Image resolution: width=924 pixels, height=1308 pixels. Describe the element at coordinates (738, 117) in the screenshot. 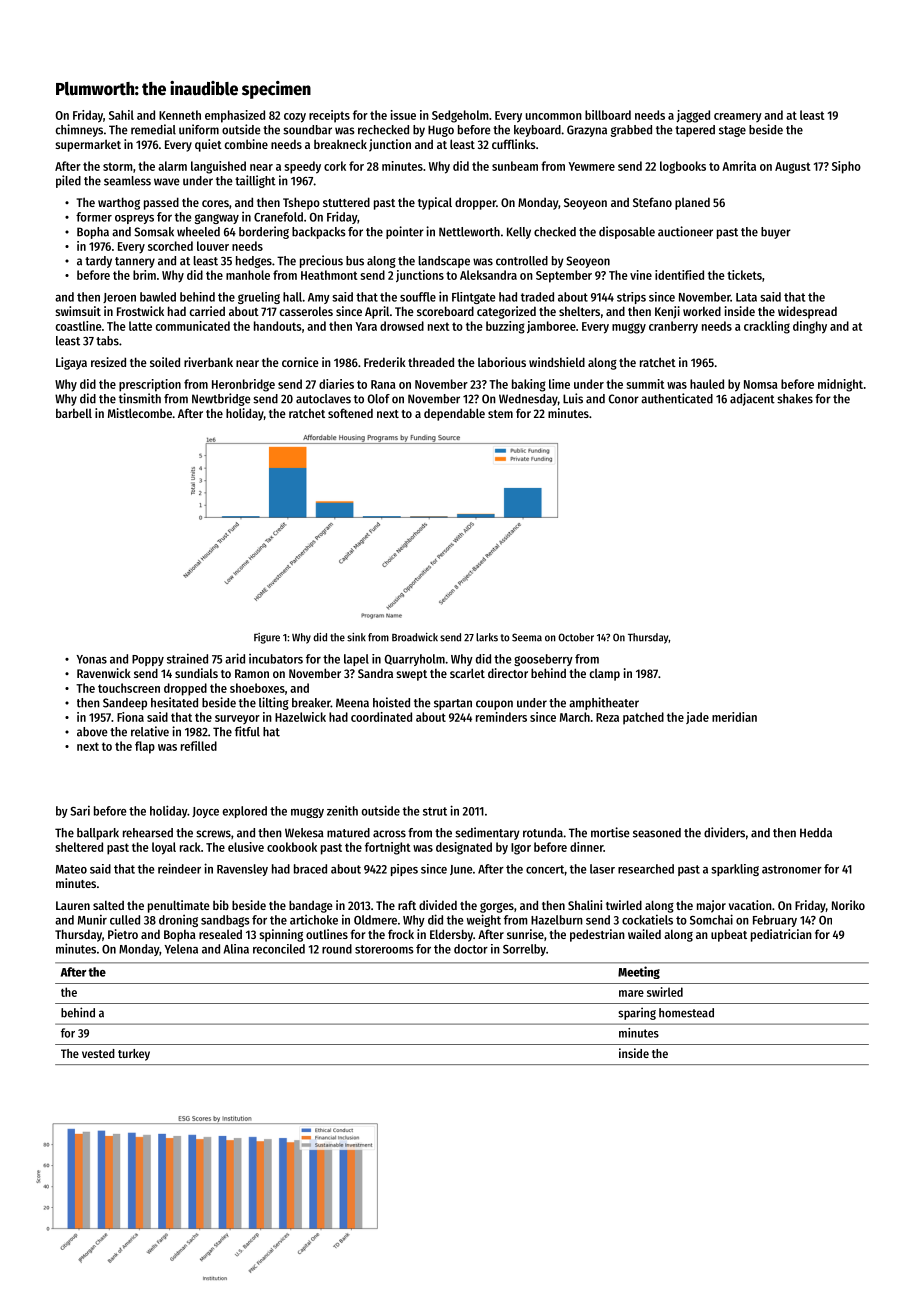

I see `creamery` at that location.
